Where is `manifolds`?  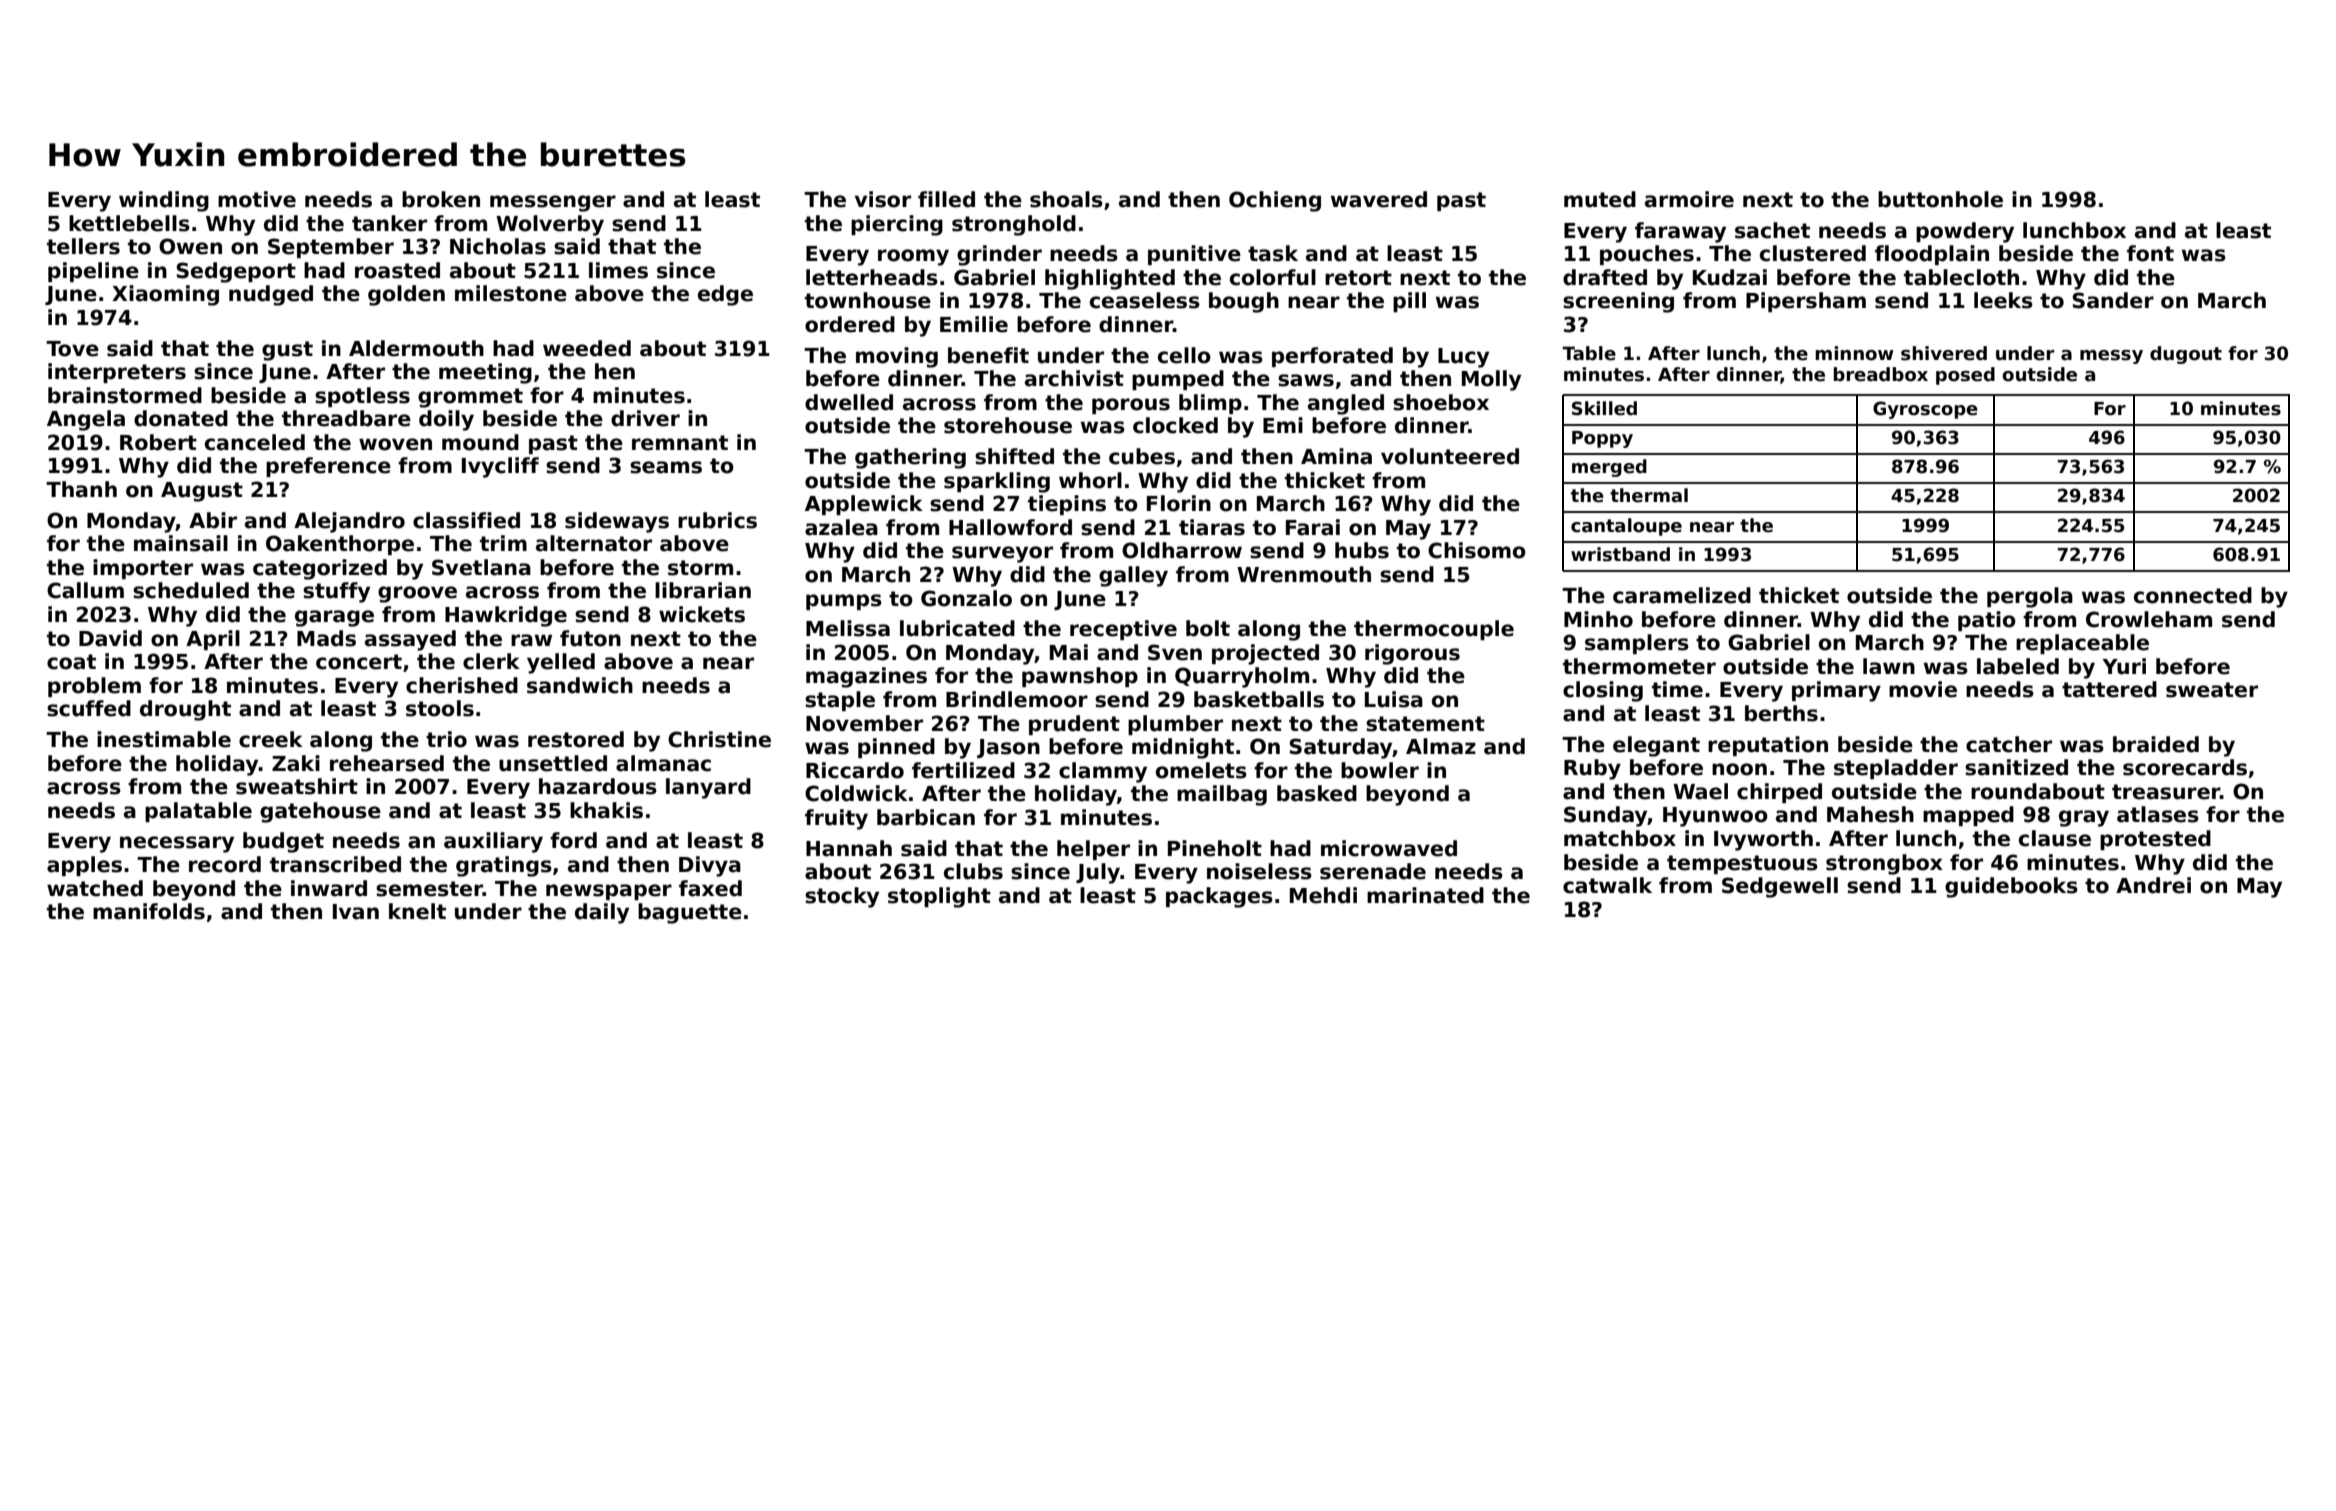
manifolds is located at coordinates (149, 911).
